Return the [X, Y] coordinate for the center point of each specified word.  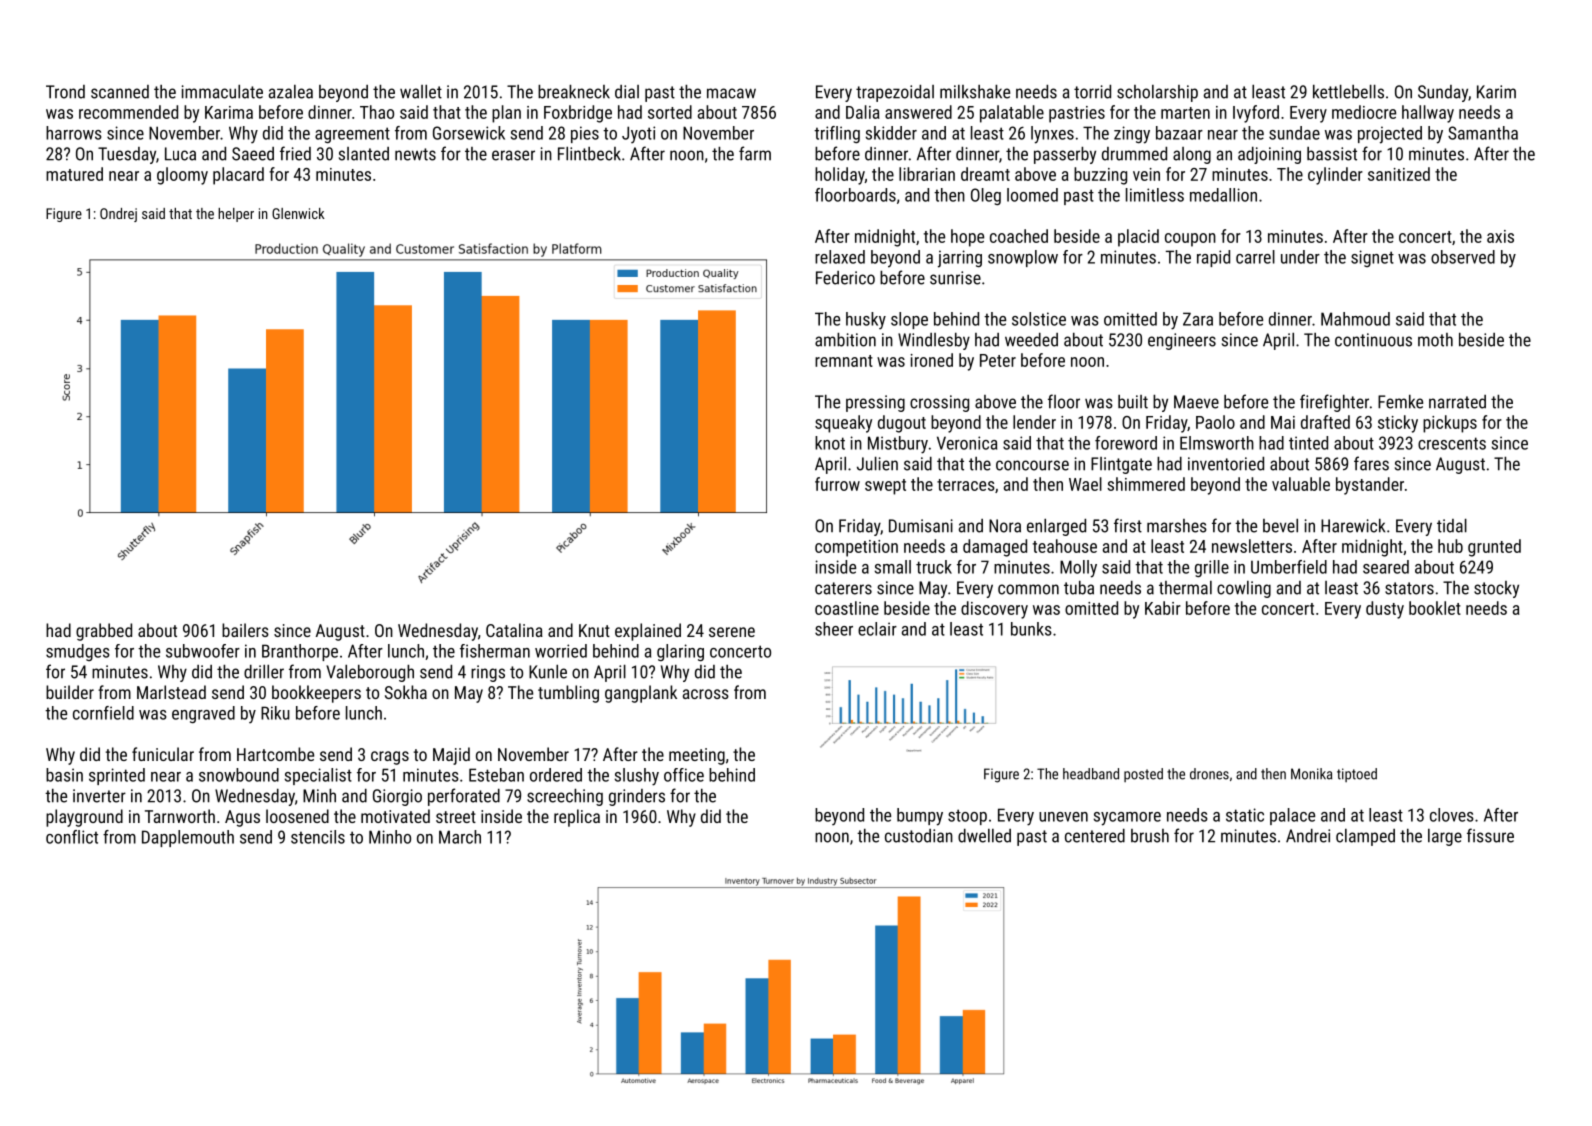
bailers [245, 630]
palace [1292, 816]
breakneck [574, 92]
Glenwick [298, 213]
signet [1372, 258]
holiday [840, 176]
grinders [637, 797]
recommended [128, 112]
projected [1390, 135]
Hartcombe [275, 754]
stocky [1496, 589]
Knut [594, 630]
